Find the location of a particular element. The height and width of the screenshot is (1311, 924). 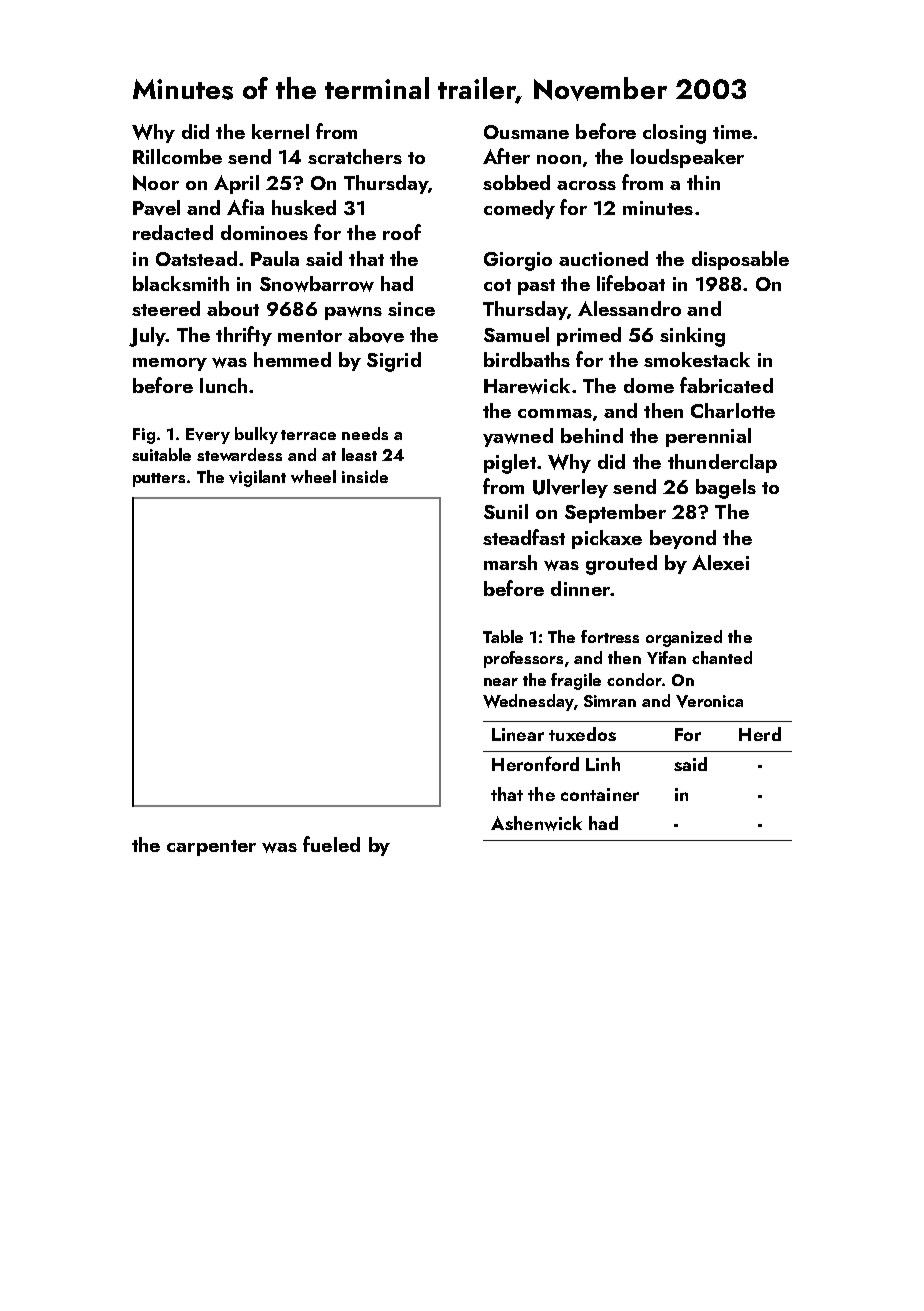

stewardess is located at coordinates (239, 454).
